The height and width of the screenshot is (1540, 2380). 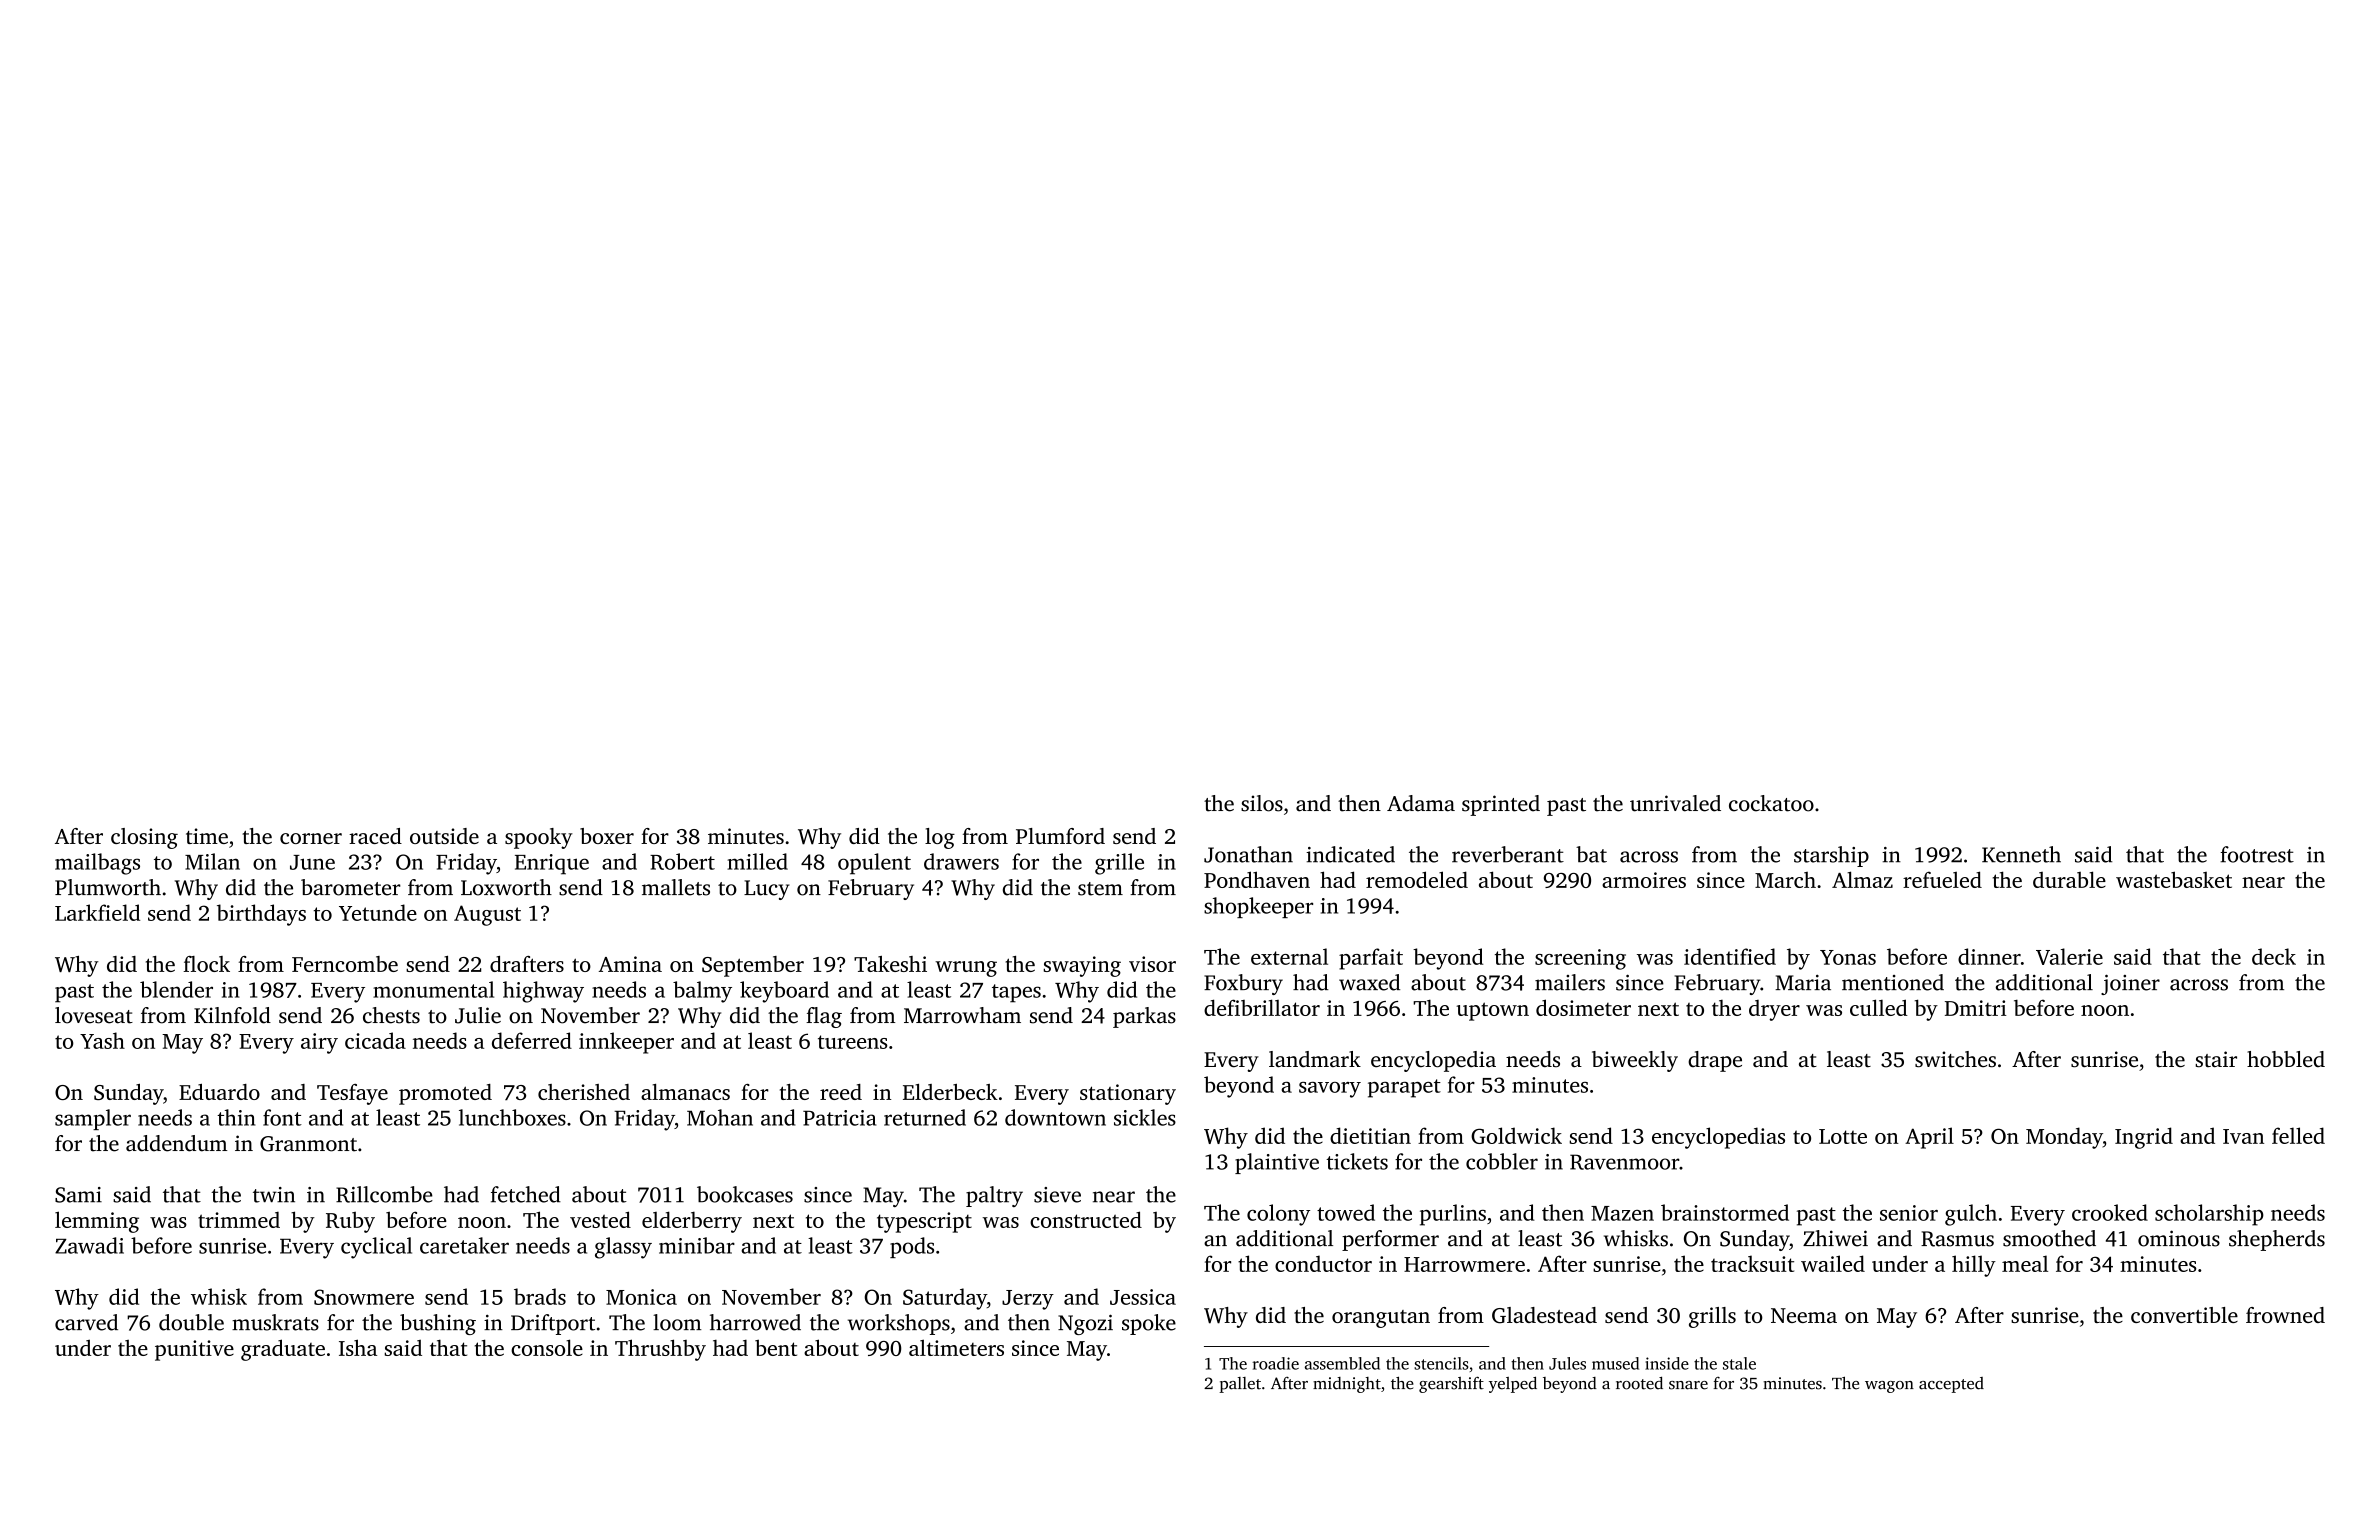 I want to click on Pondhaven, so click(x=1257, y=879).
